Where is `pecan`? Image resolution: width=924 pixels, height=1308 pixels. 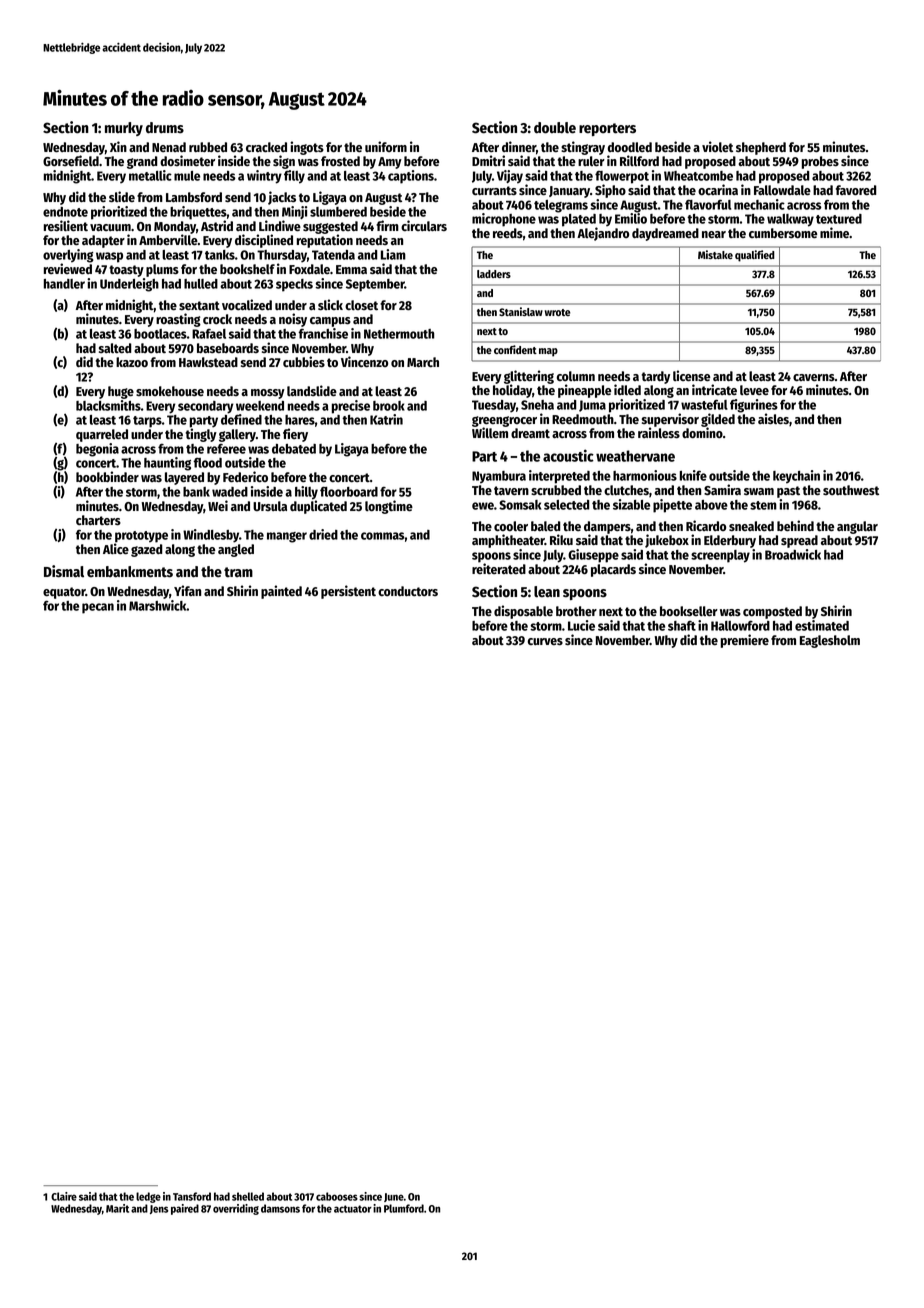 pecan is located at coordinates (98, 608).
